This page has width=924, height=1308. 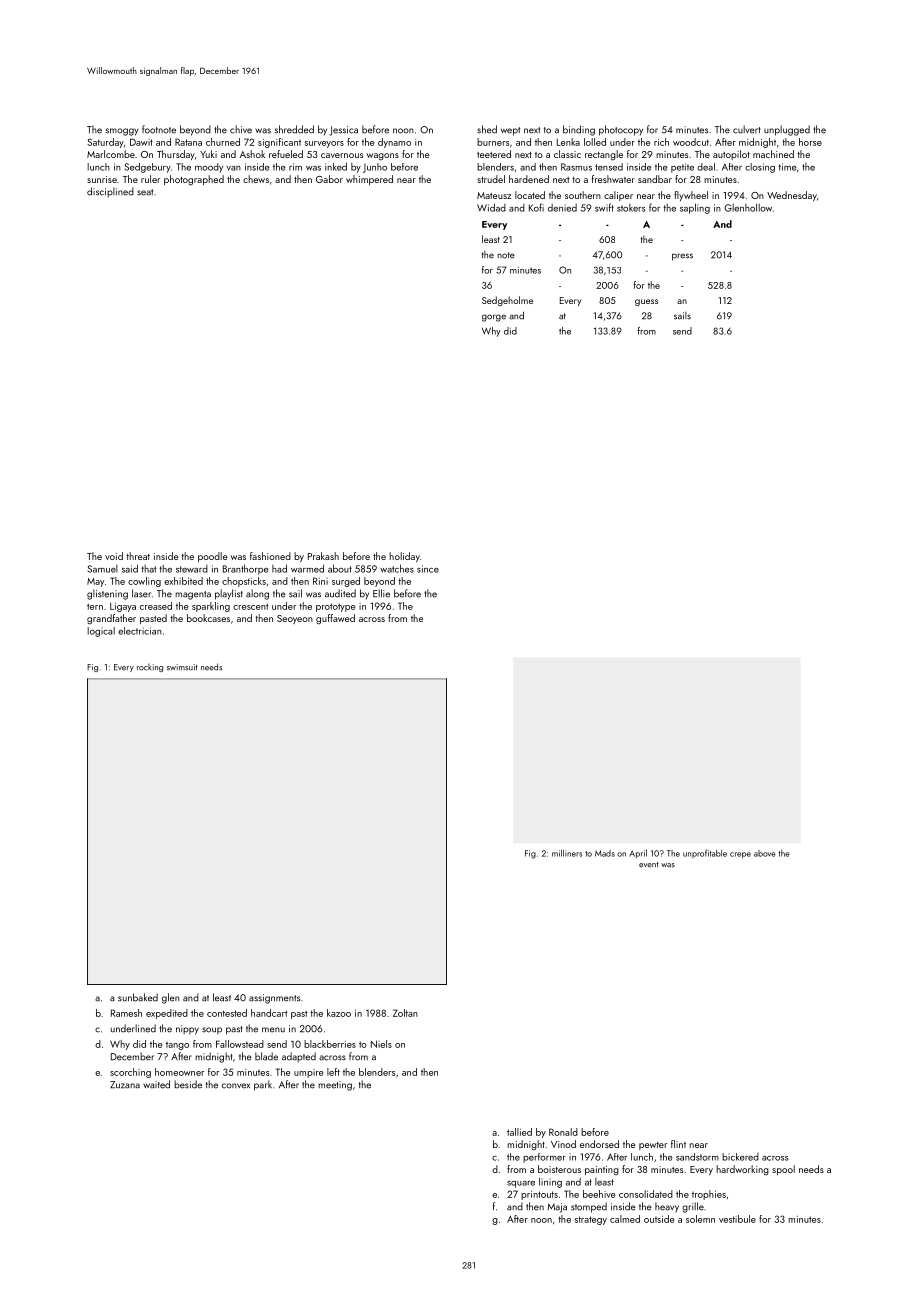 What do you see at coordinates (646, 302) in the page?
I see `guess` at bounding box center [646, 302].
